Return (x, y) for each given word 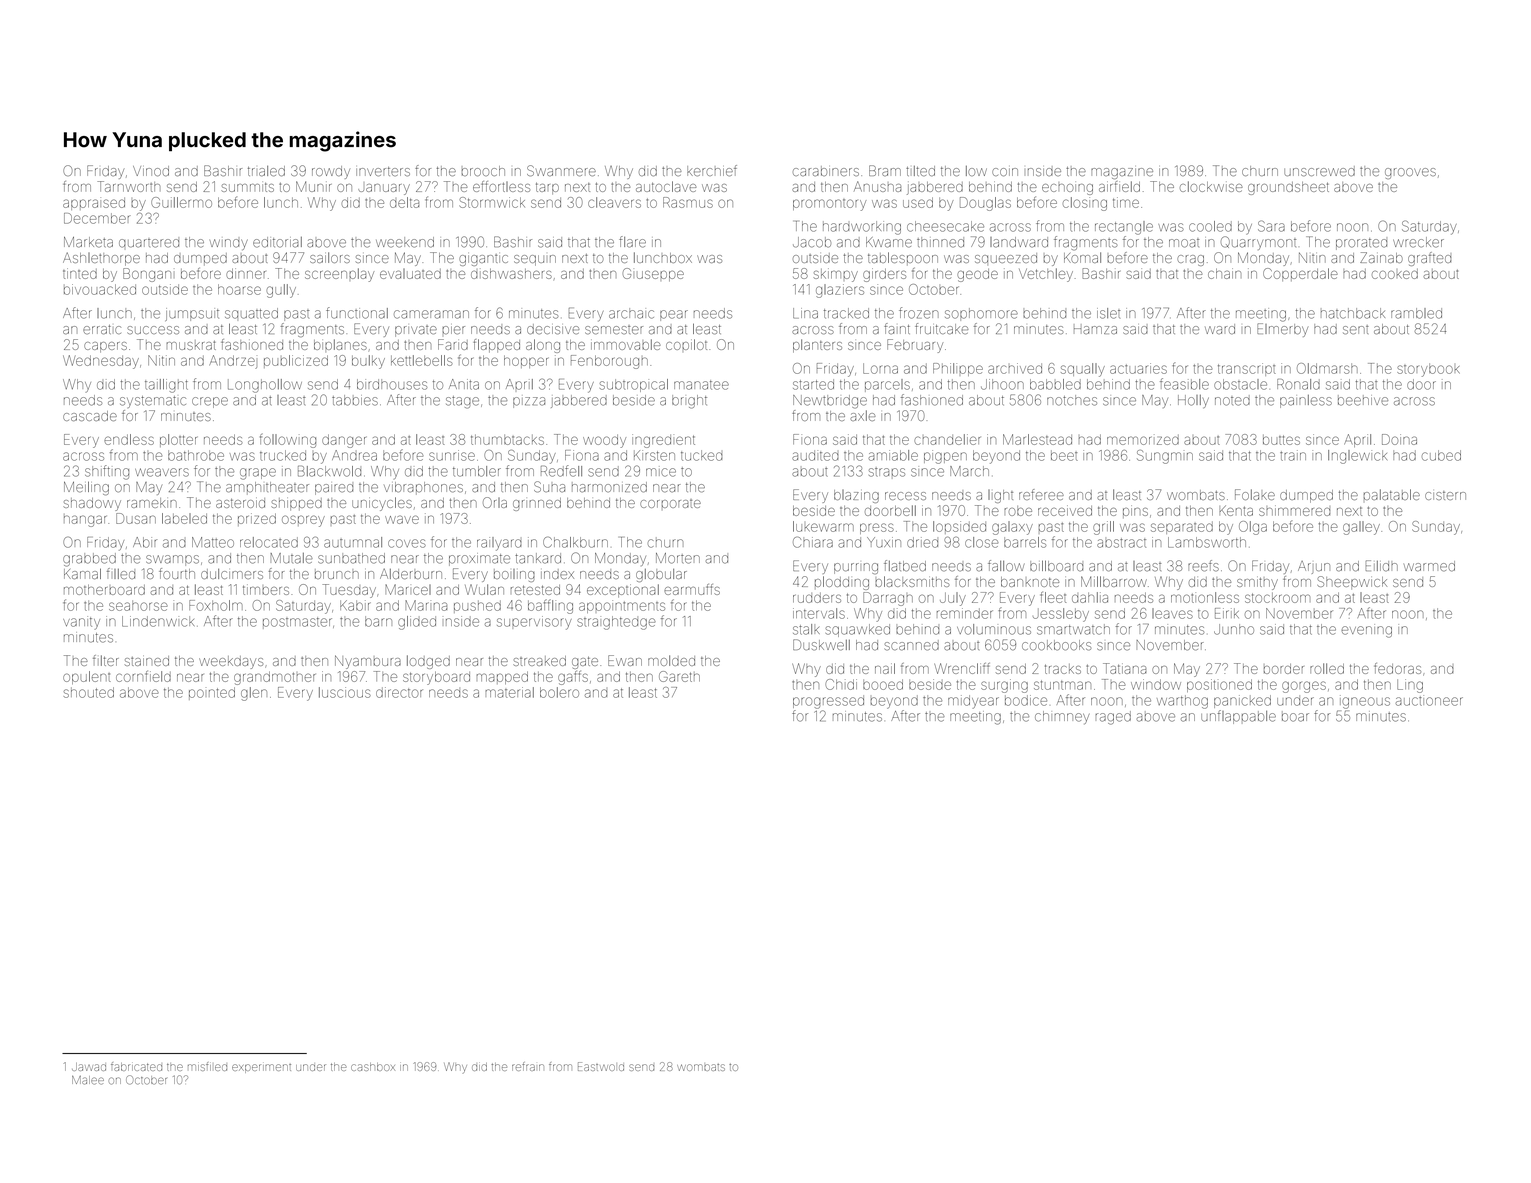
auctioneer (1429, 700)
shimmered (1294, 510)
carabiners (826, 171)
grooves (1410, 173)
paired (334, 489)
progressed (828, 702)
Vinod (151, 171)
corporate (670, 503)
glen (254, 694)
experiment (261, 1068)
